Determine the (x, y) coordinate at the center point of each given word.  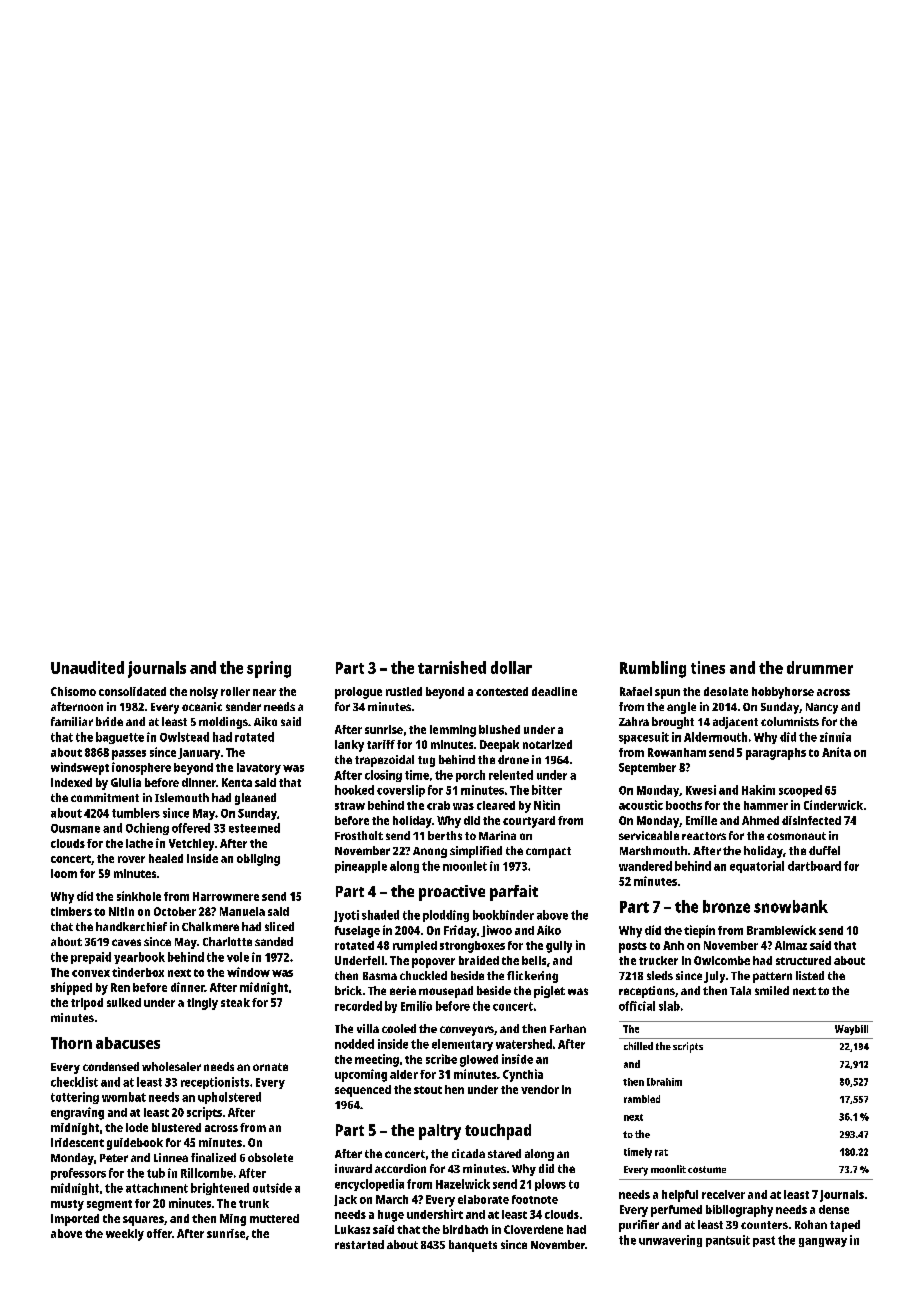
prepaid (91, 958)
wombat (124, 1097)
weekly (125, 1235)
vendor (540, 1089)
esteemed (254, 828)
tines (708, 667)
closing (383, 776)
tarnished (452, 667)
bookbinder (503, 915)
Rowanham (677, 752)
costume (707, 1169)
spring (269, 669)
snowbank (791, 906)
